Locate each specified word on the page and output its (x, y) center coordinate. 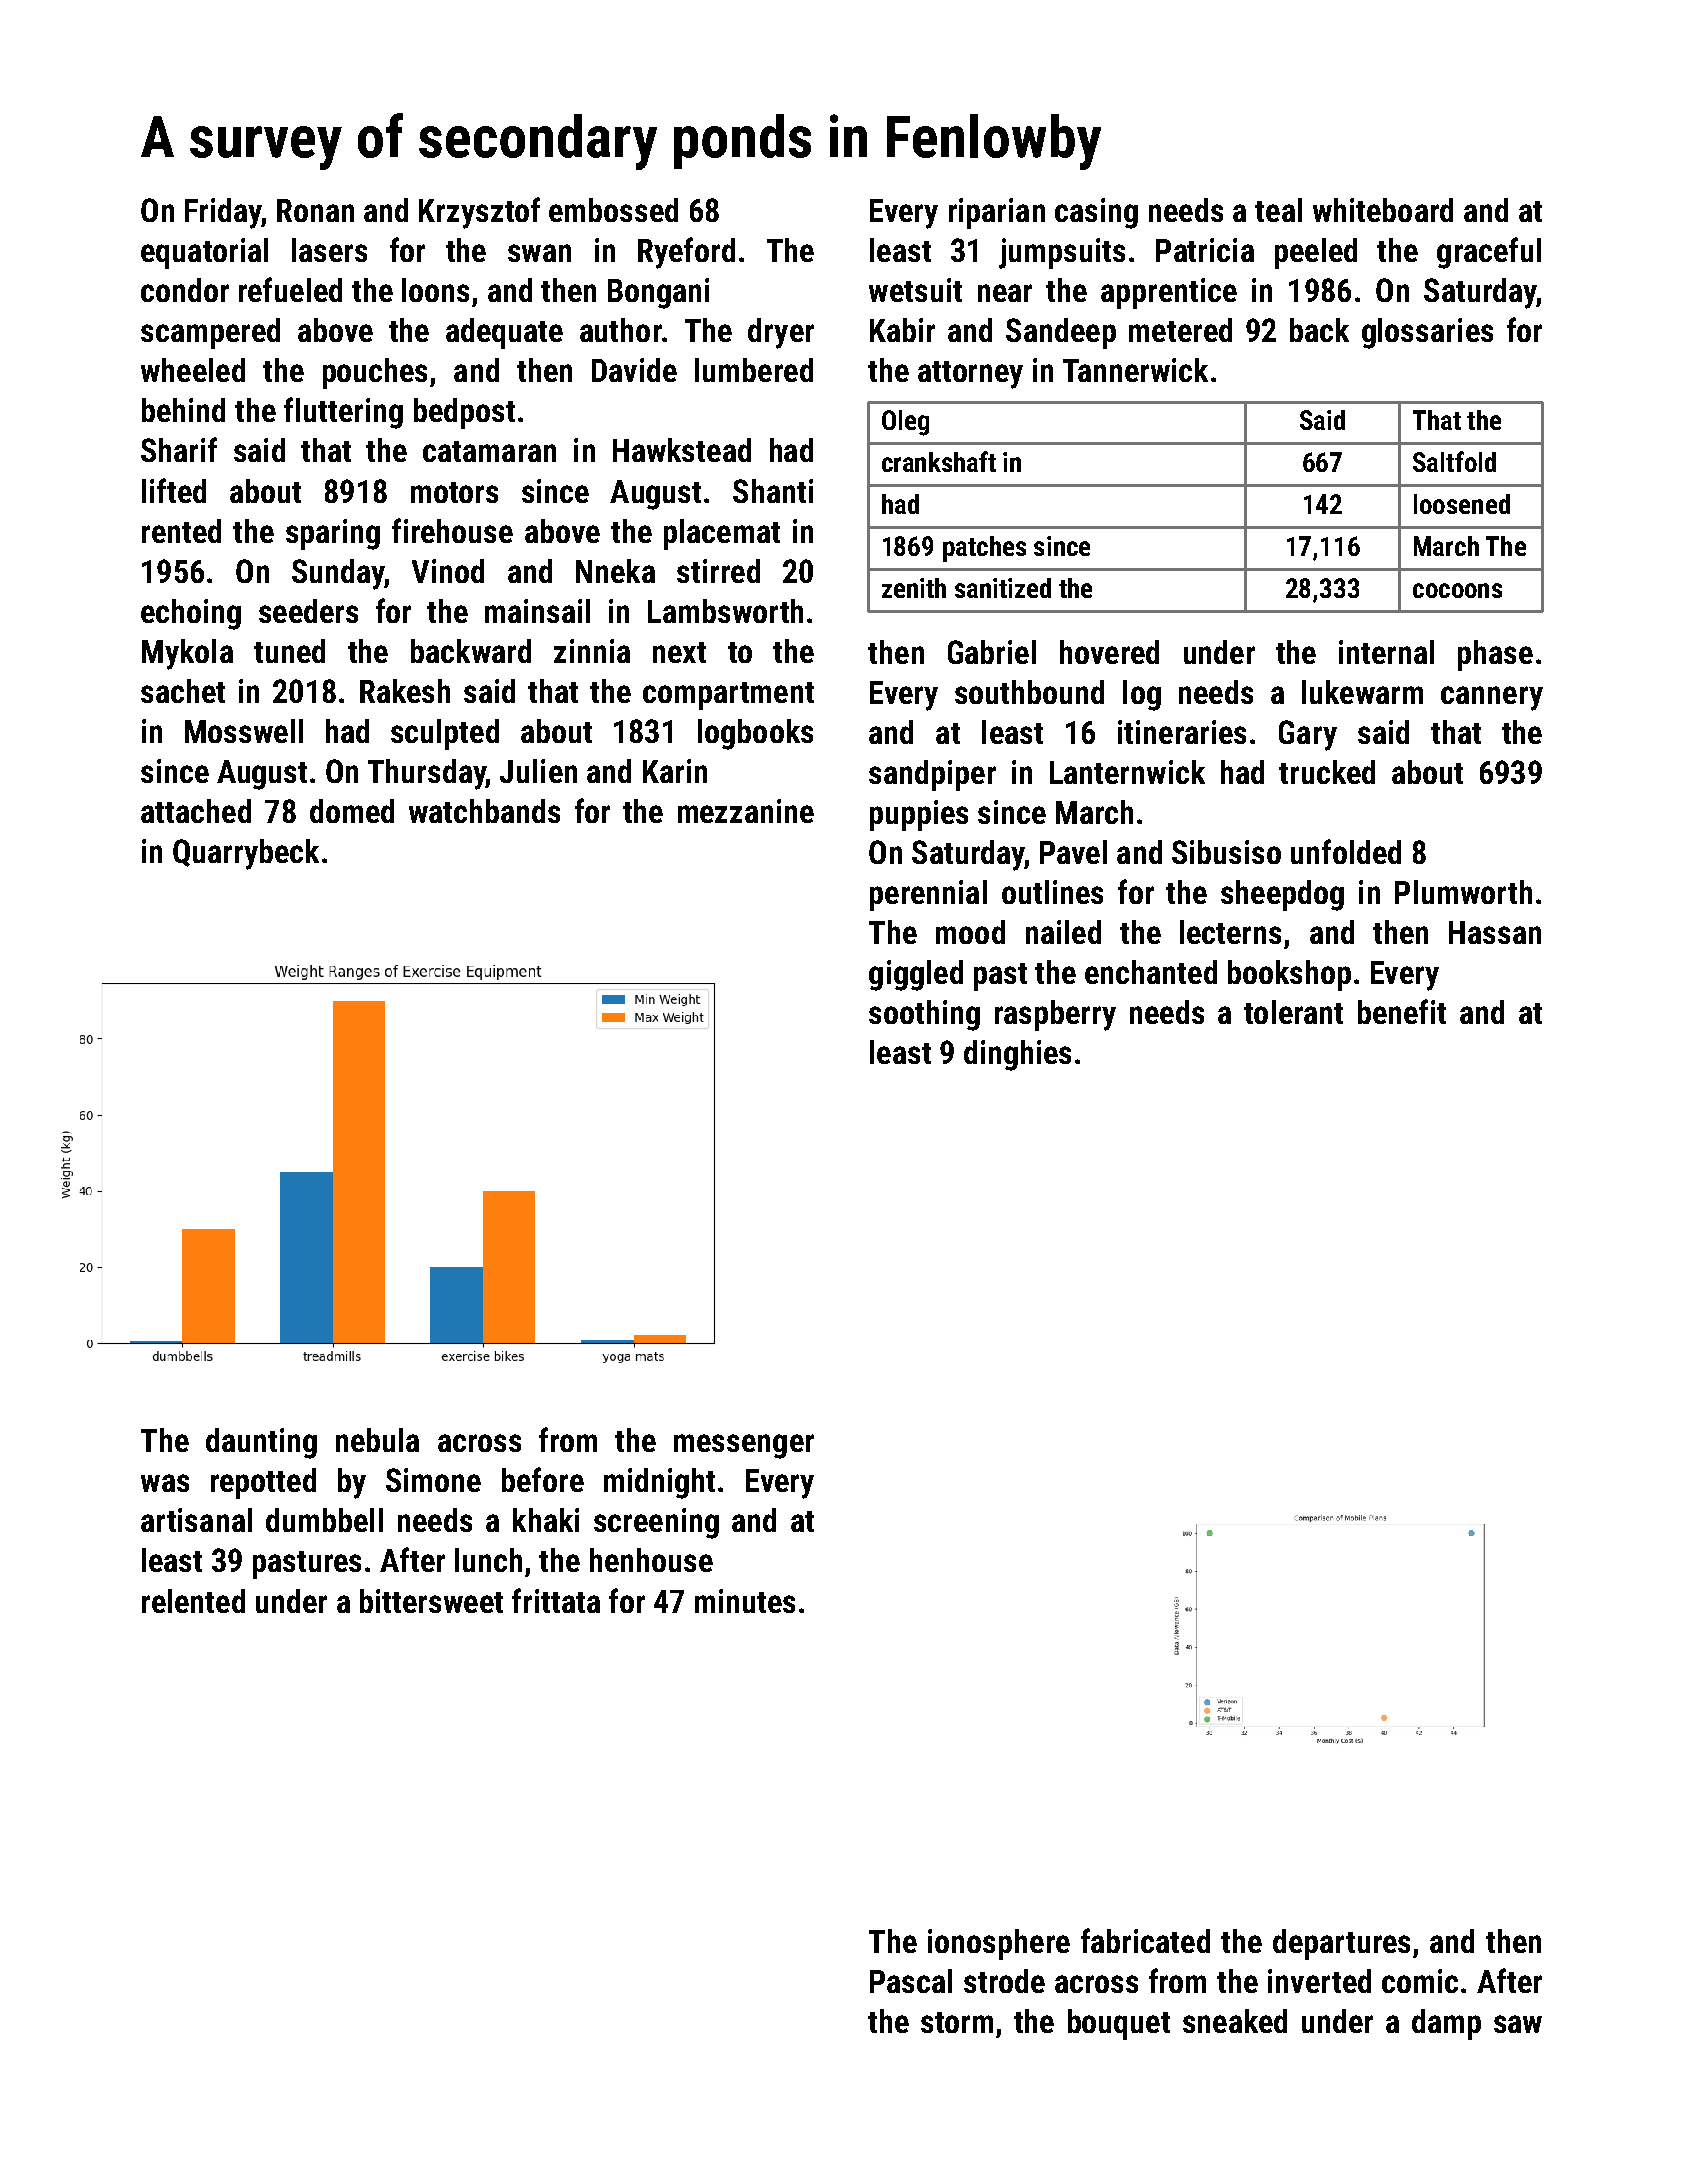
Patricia (1205, 250)
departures (1341, 1944)
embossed (613, 210)
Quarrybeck (246, 854)
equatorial (204, 253)
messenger (744, 1446)
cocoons (1457, 590)
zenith (914, 588)
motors (454, 492)
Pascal (911, 1981)
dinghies (1017, 1055)
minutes (745, 1601)
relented (193, 1601)
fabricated (1145, 1940)
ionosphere (999, 1944)
